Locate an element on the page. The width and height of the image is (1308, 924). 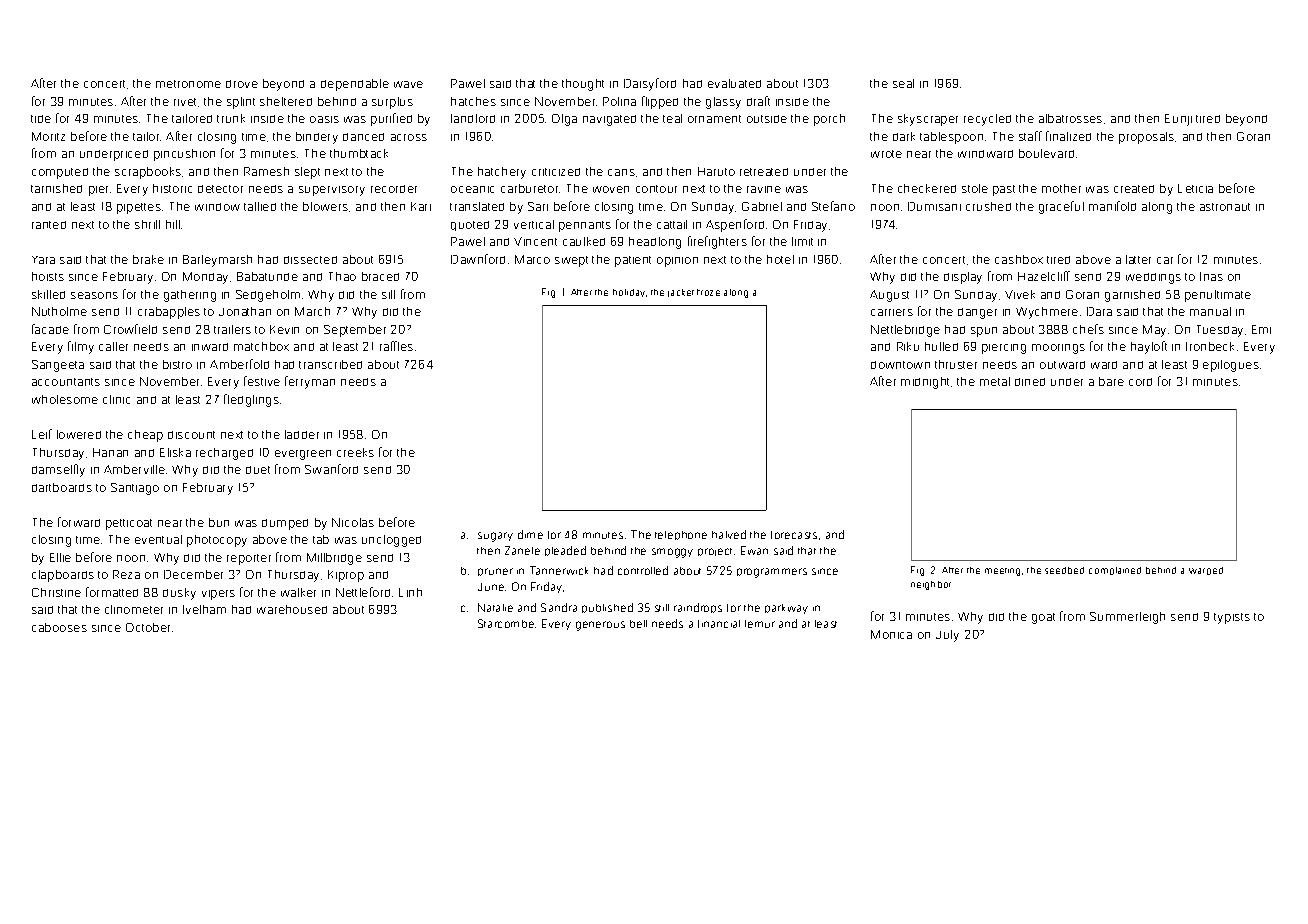
hulled is located at coordinates (941, 346).
